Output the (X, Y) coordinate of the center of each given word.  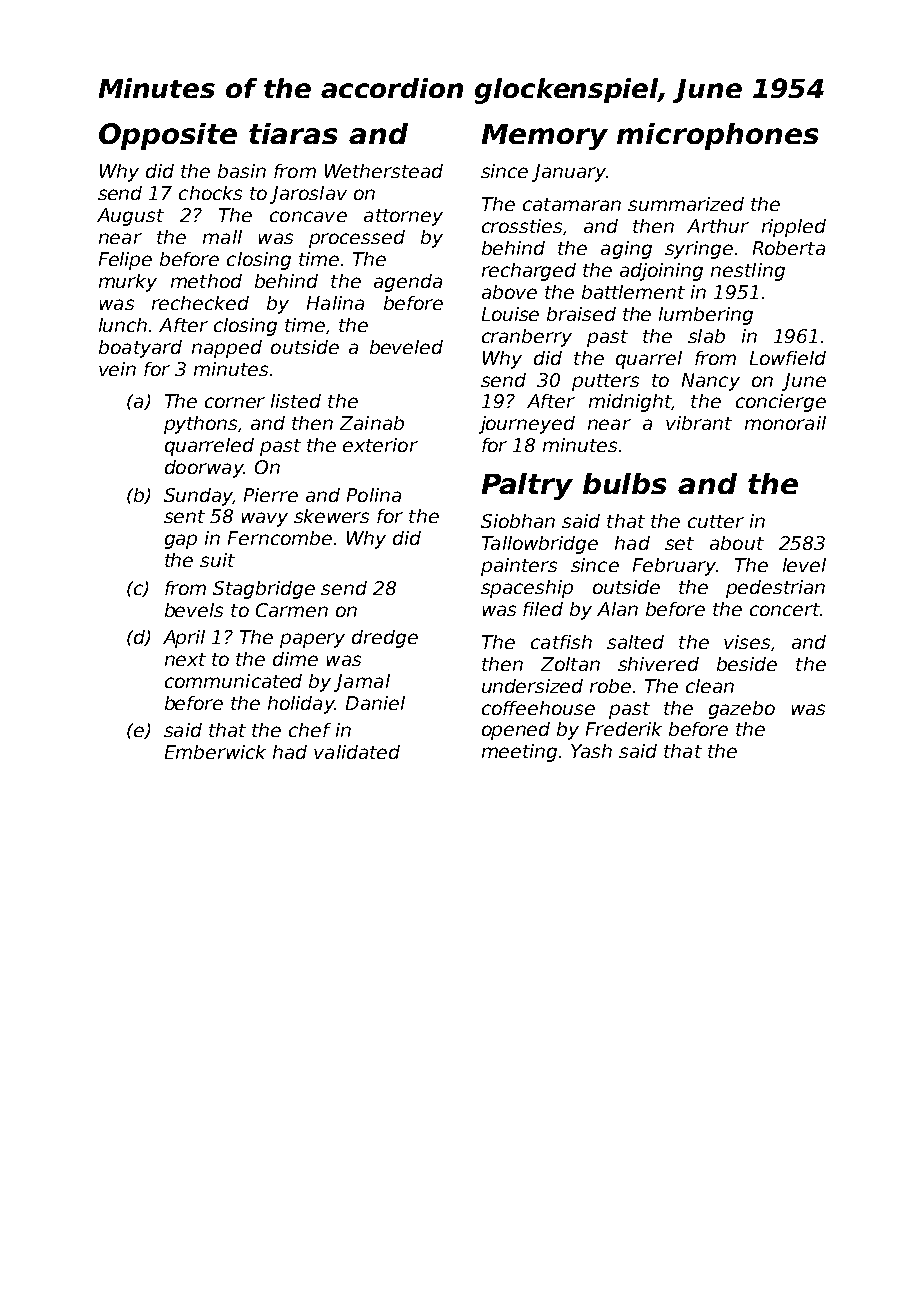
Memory (545, 137)
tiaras (293, 133)
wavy (265, 519)
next (185, 659)
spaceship (527, 589)
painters (519, 567)
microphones (717, 136)
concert (785, 609)
